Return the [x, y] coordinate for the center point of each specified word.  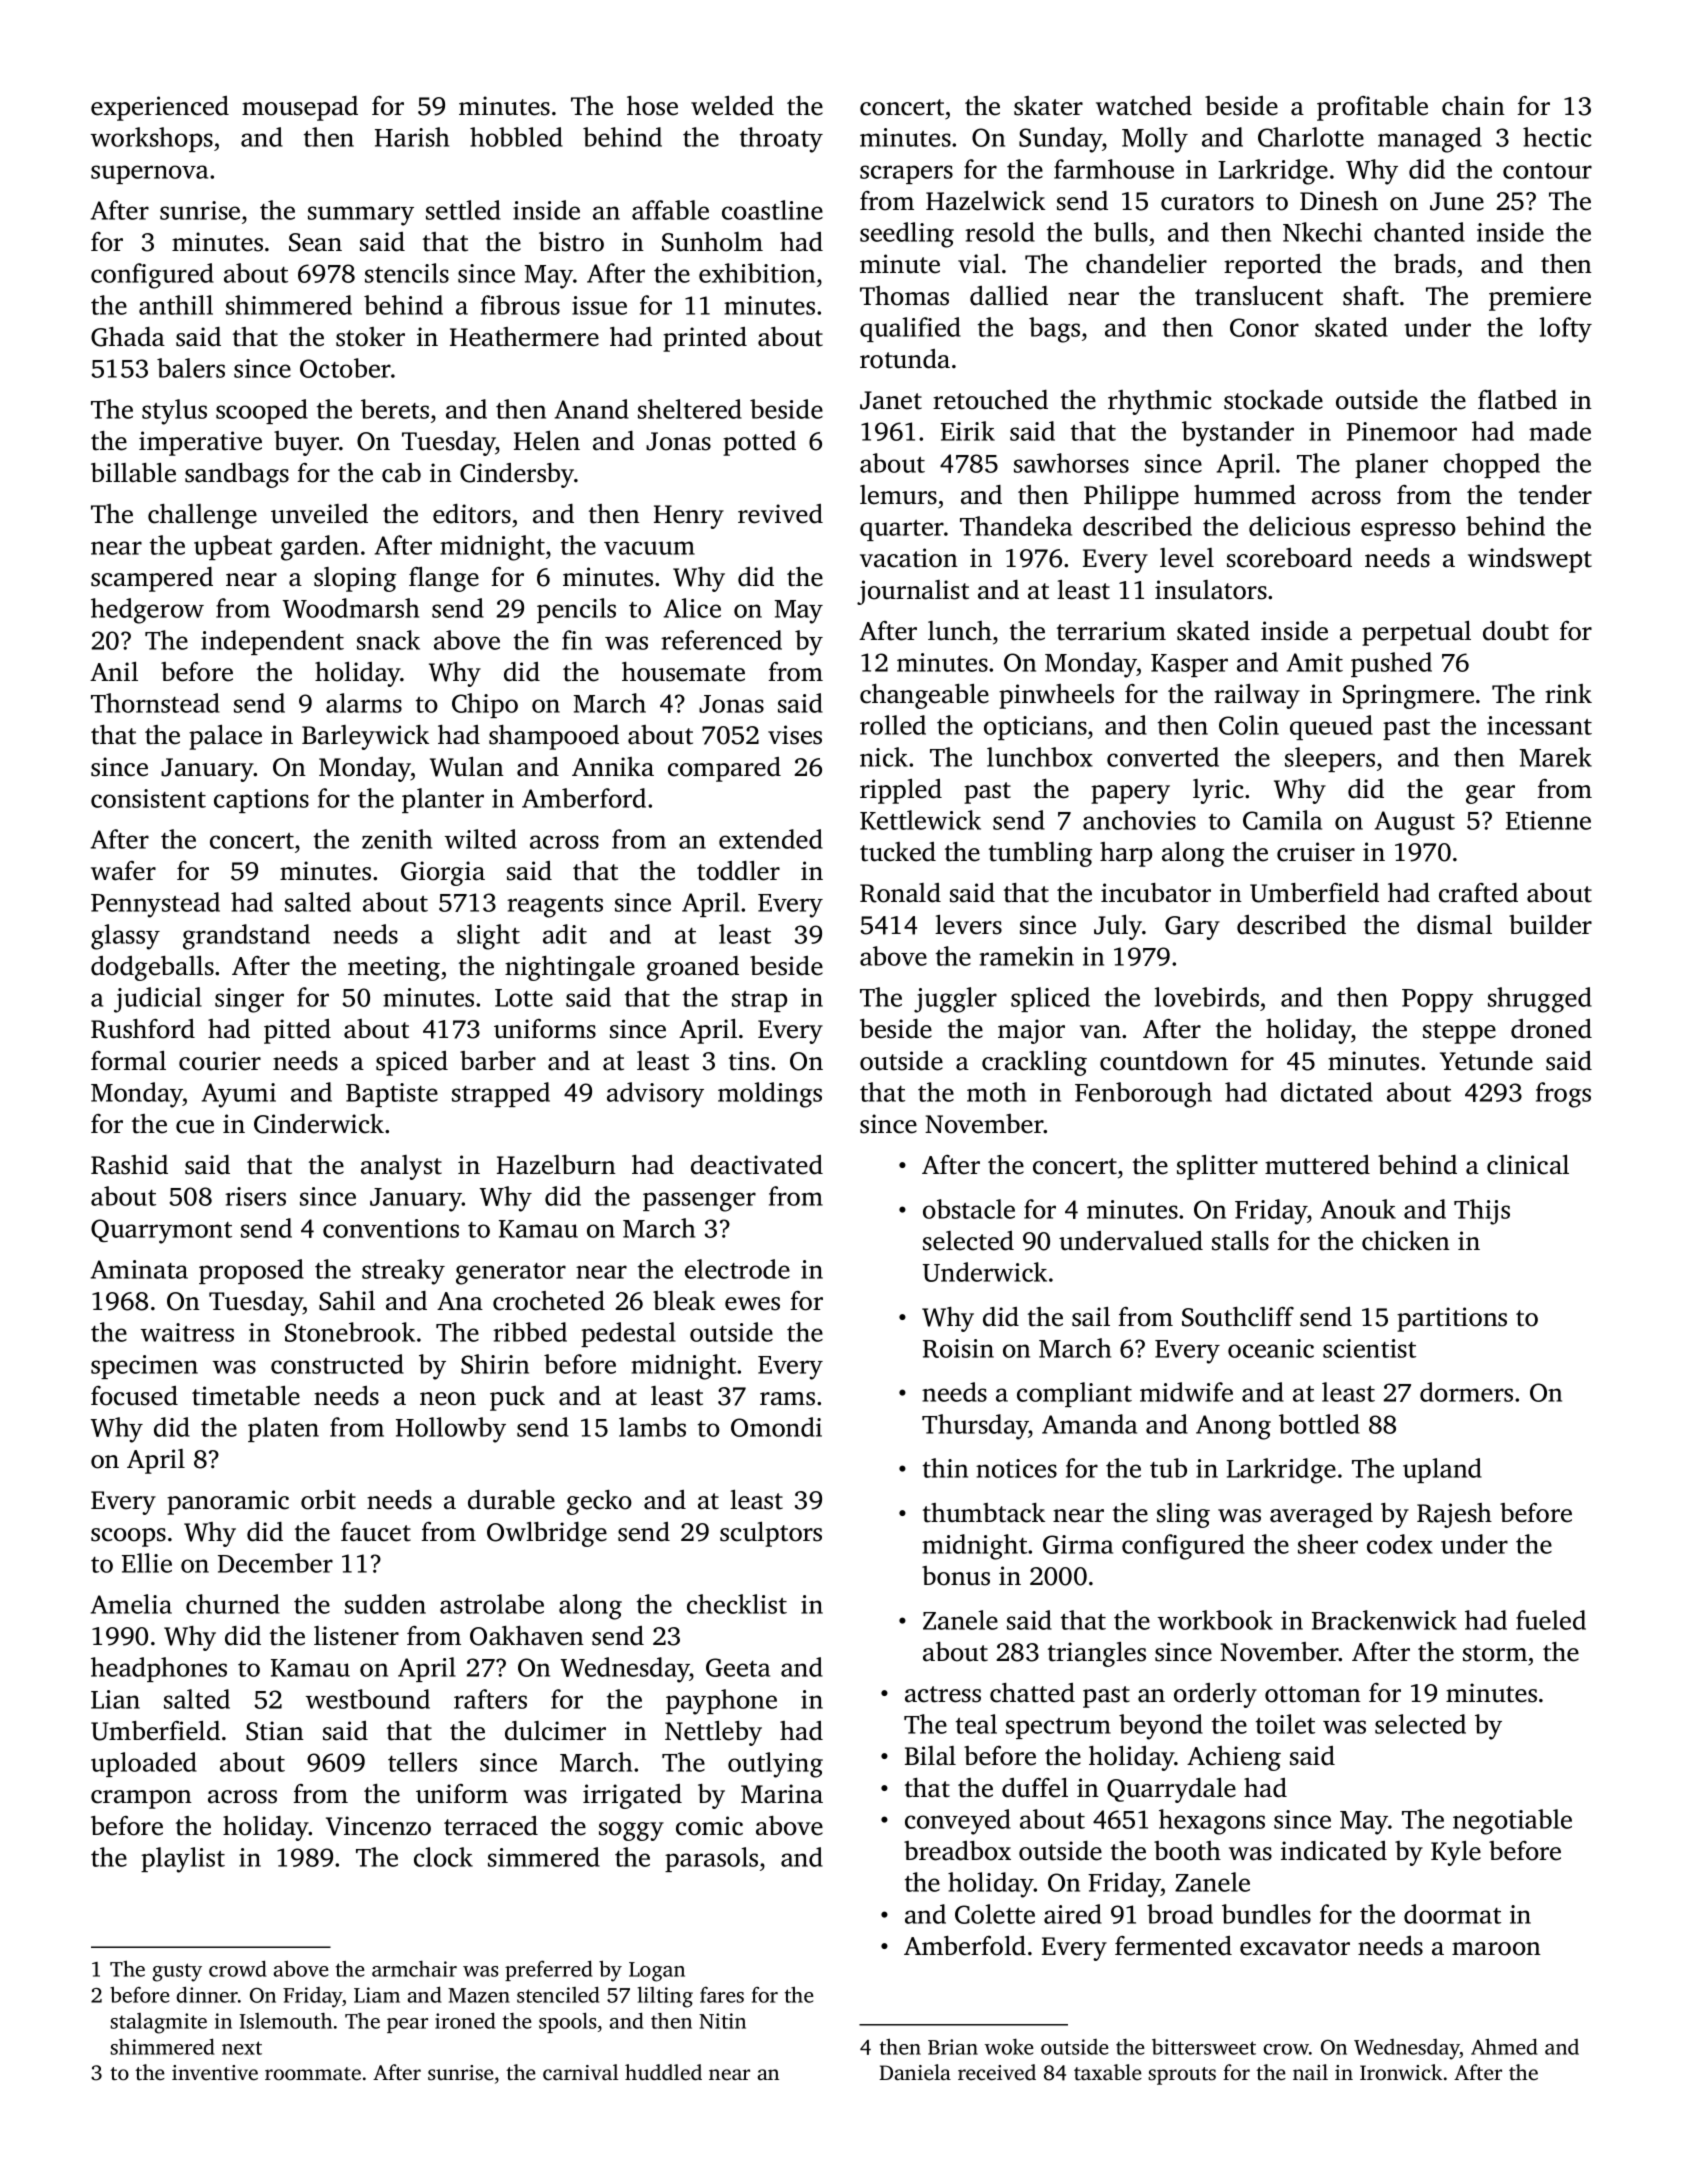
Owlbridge [547, 1534]
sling [1183, 1515]
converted [1163, 757]
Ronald [900, 893]
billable [133, 472]
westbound [368, 1699]
